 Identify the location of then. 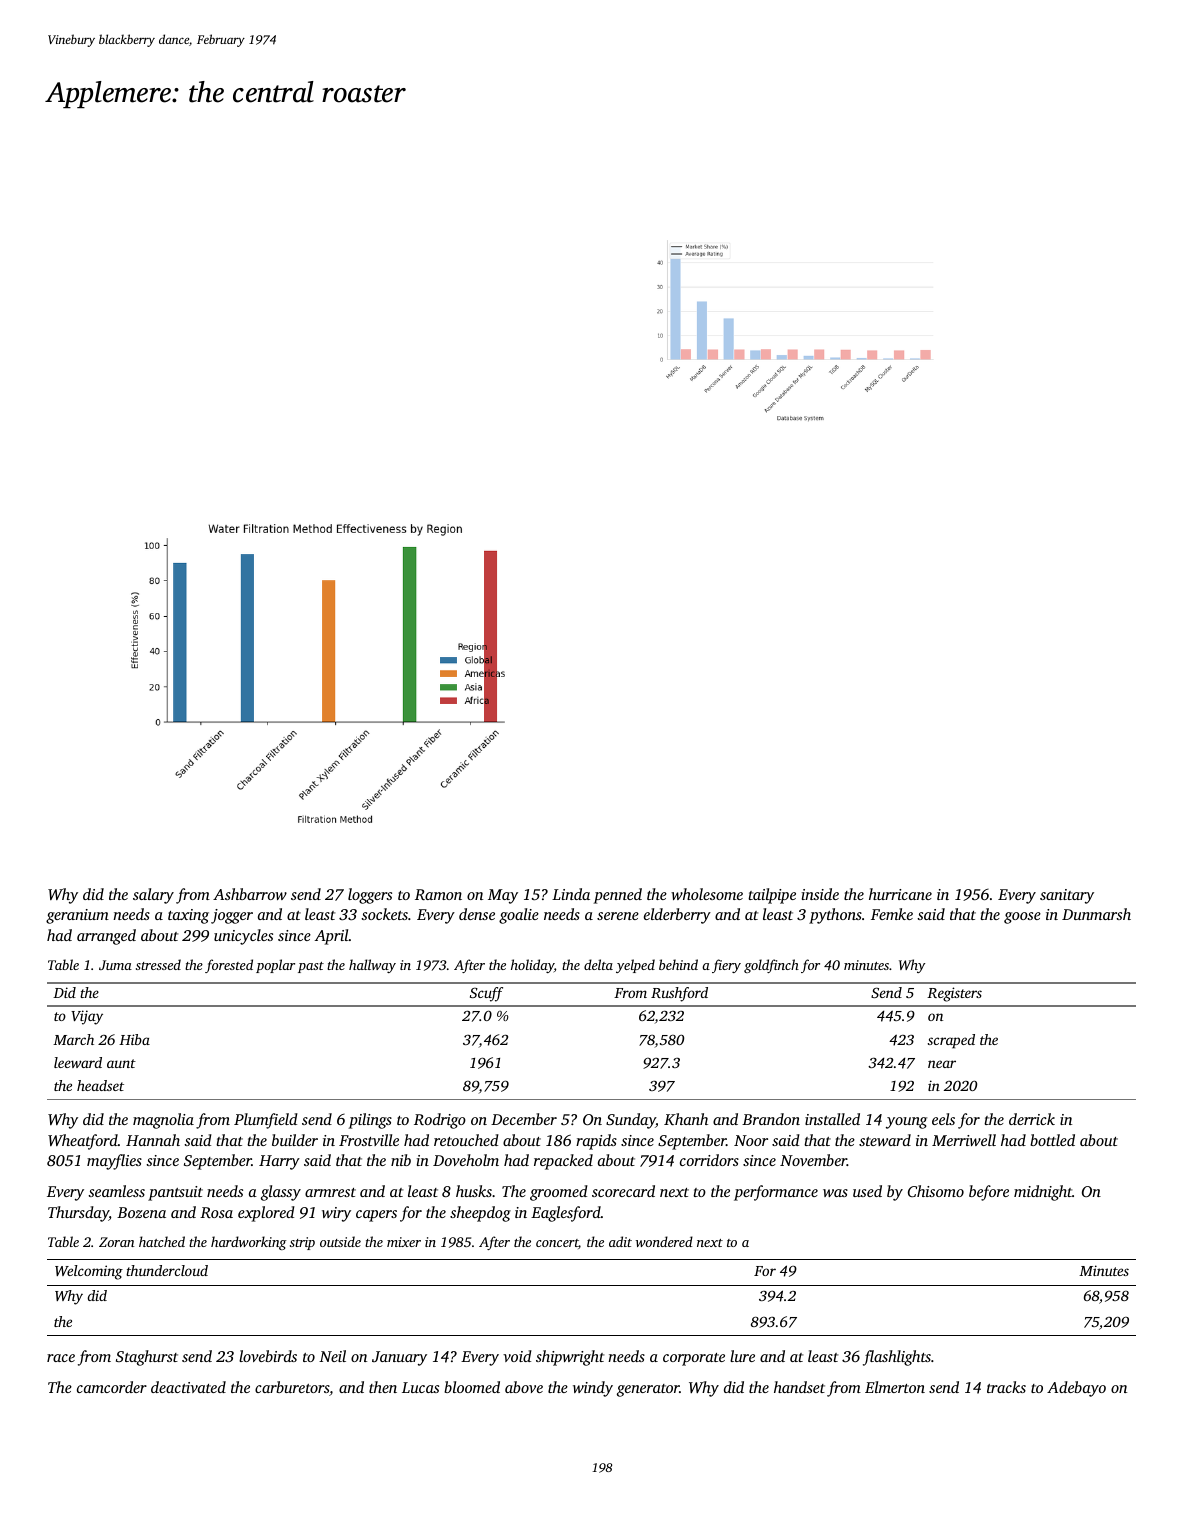
(383, 1387).
